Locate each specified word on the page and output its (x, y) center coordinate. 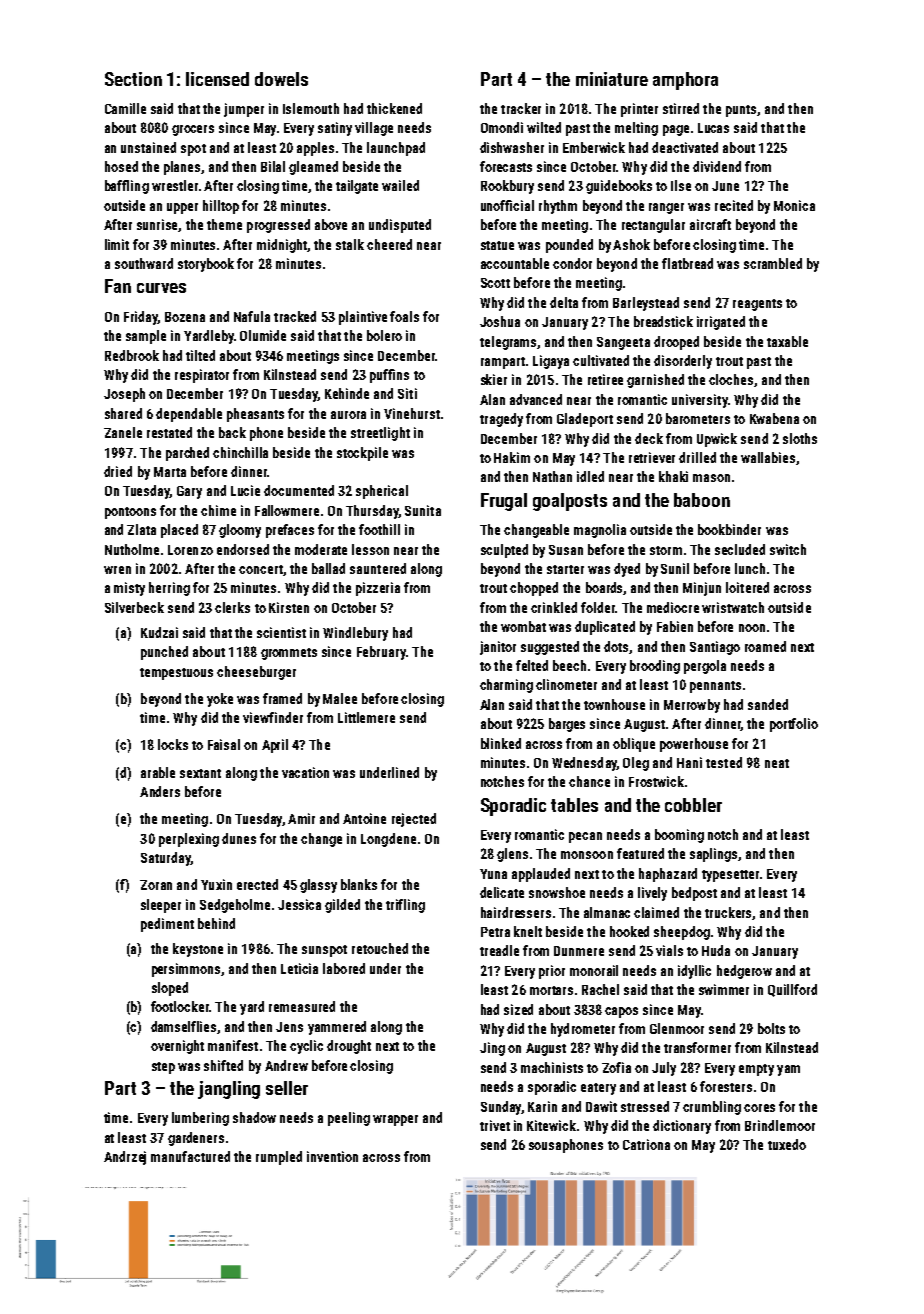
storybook (206, 265)
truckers (729, 913)
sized (518, 1009)
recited (734, 205)
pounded (569, 246)
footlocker (180, 1006)
